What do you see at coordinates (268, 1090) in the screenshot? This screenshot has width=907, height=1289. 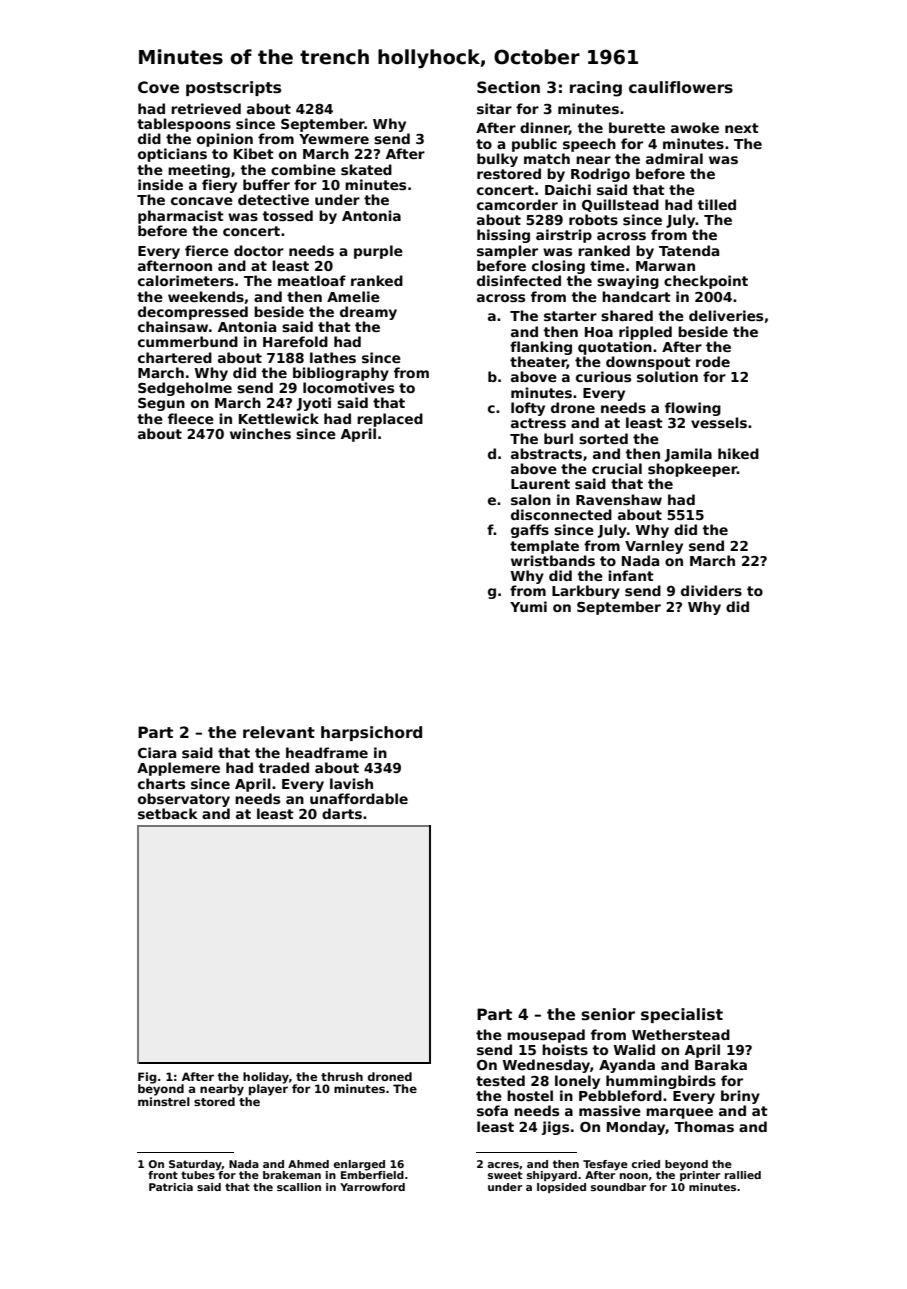 I see `player` at bounding box center [268, 1090].
